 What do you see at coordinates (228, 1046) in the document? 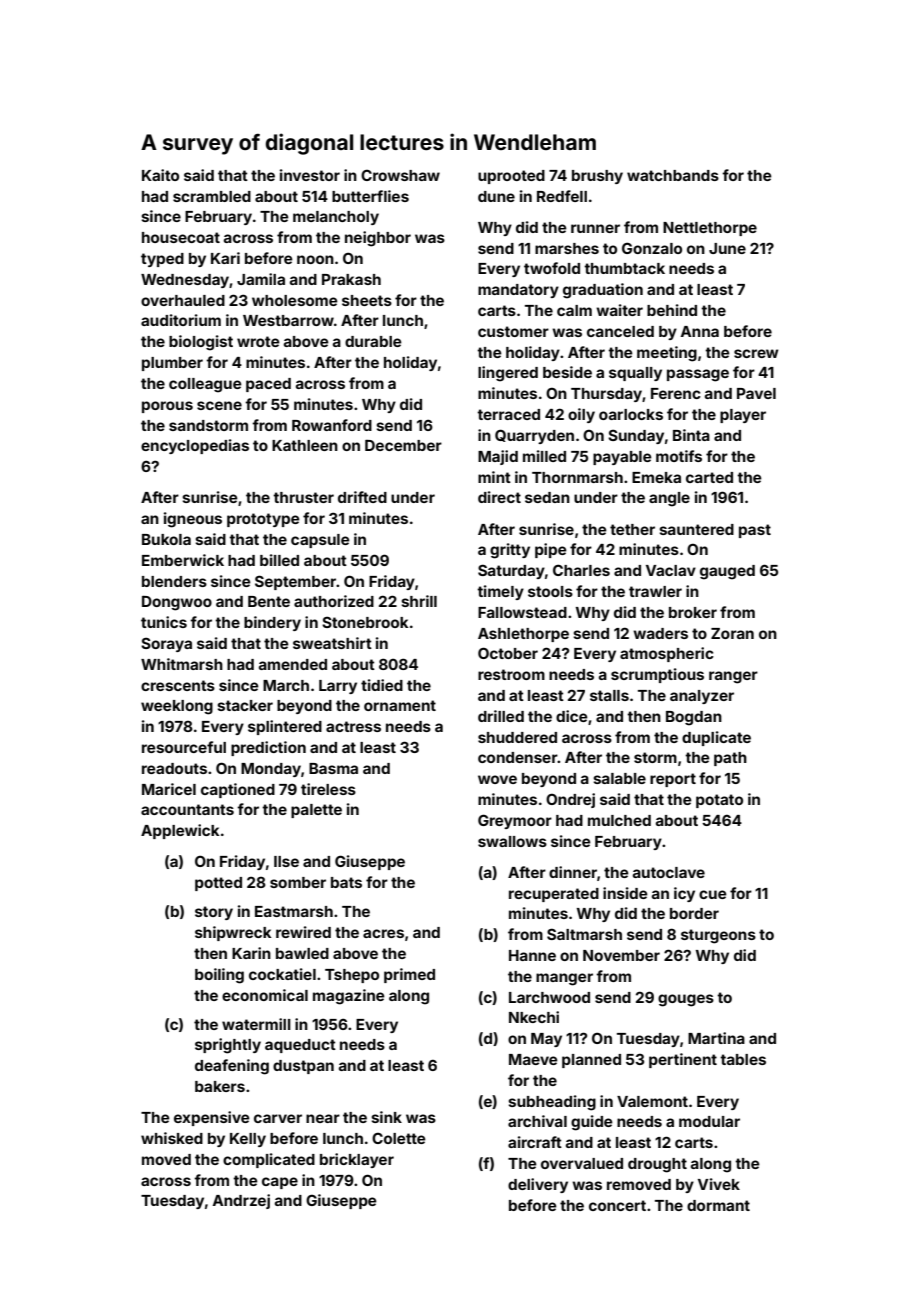
I see `sprightly` at bounding box center [228, 1046].
